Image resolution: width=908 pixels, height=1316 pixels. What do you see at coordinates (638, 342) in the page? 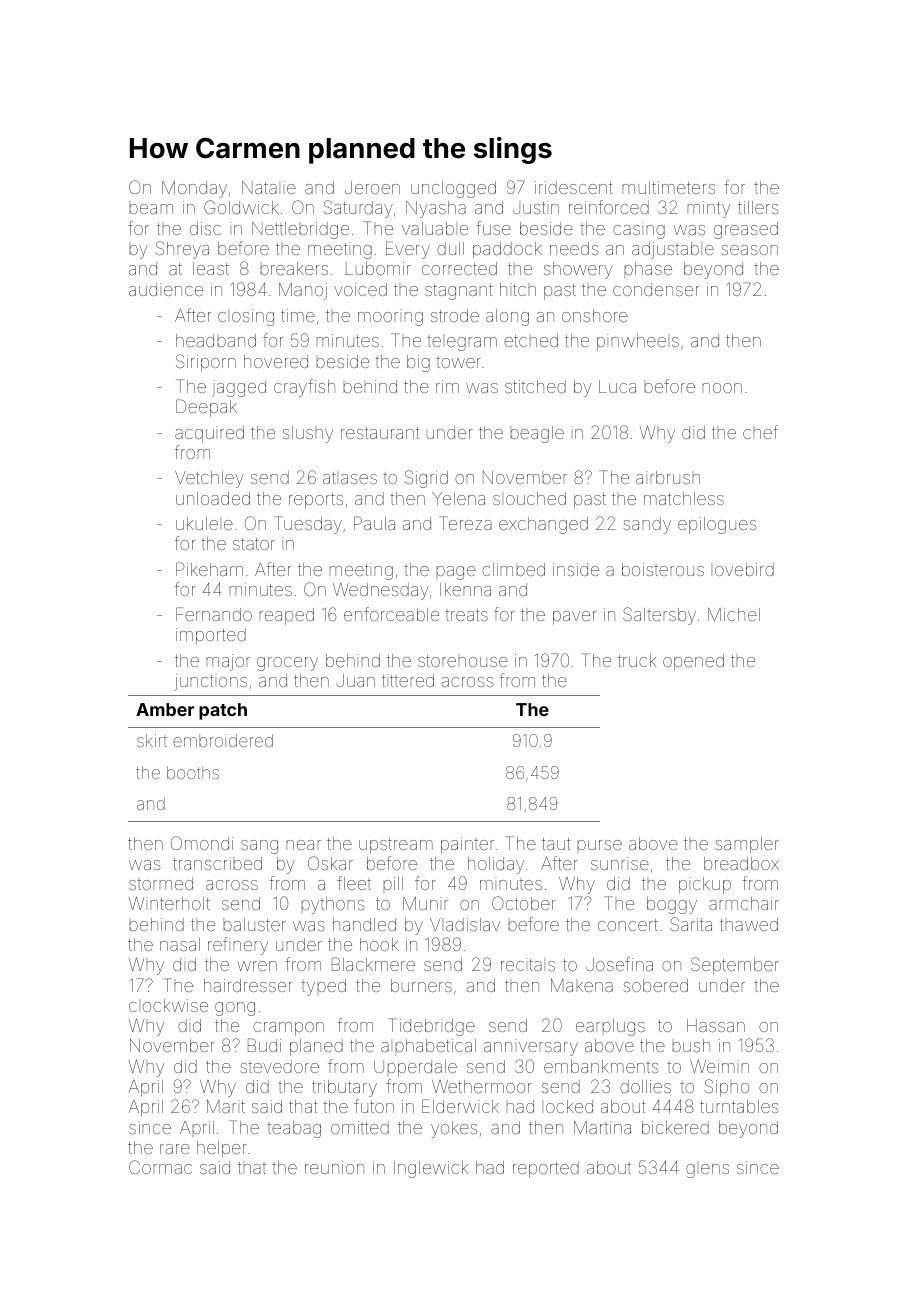
I see `pinwheels` at bounding box center [638, 342].
